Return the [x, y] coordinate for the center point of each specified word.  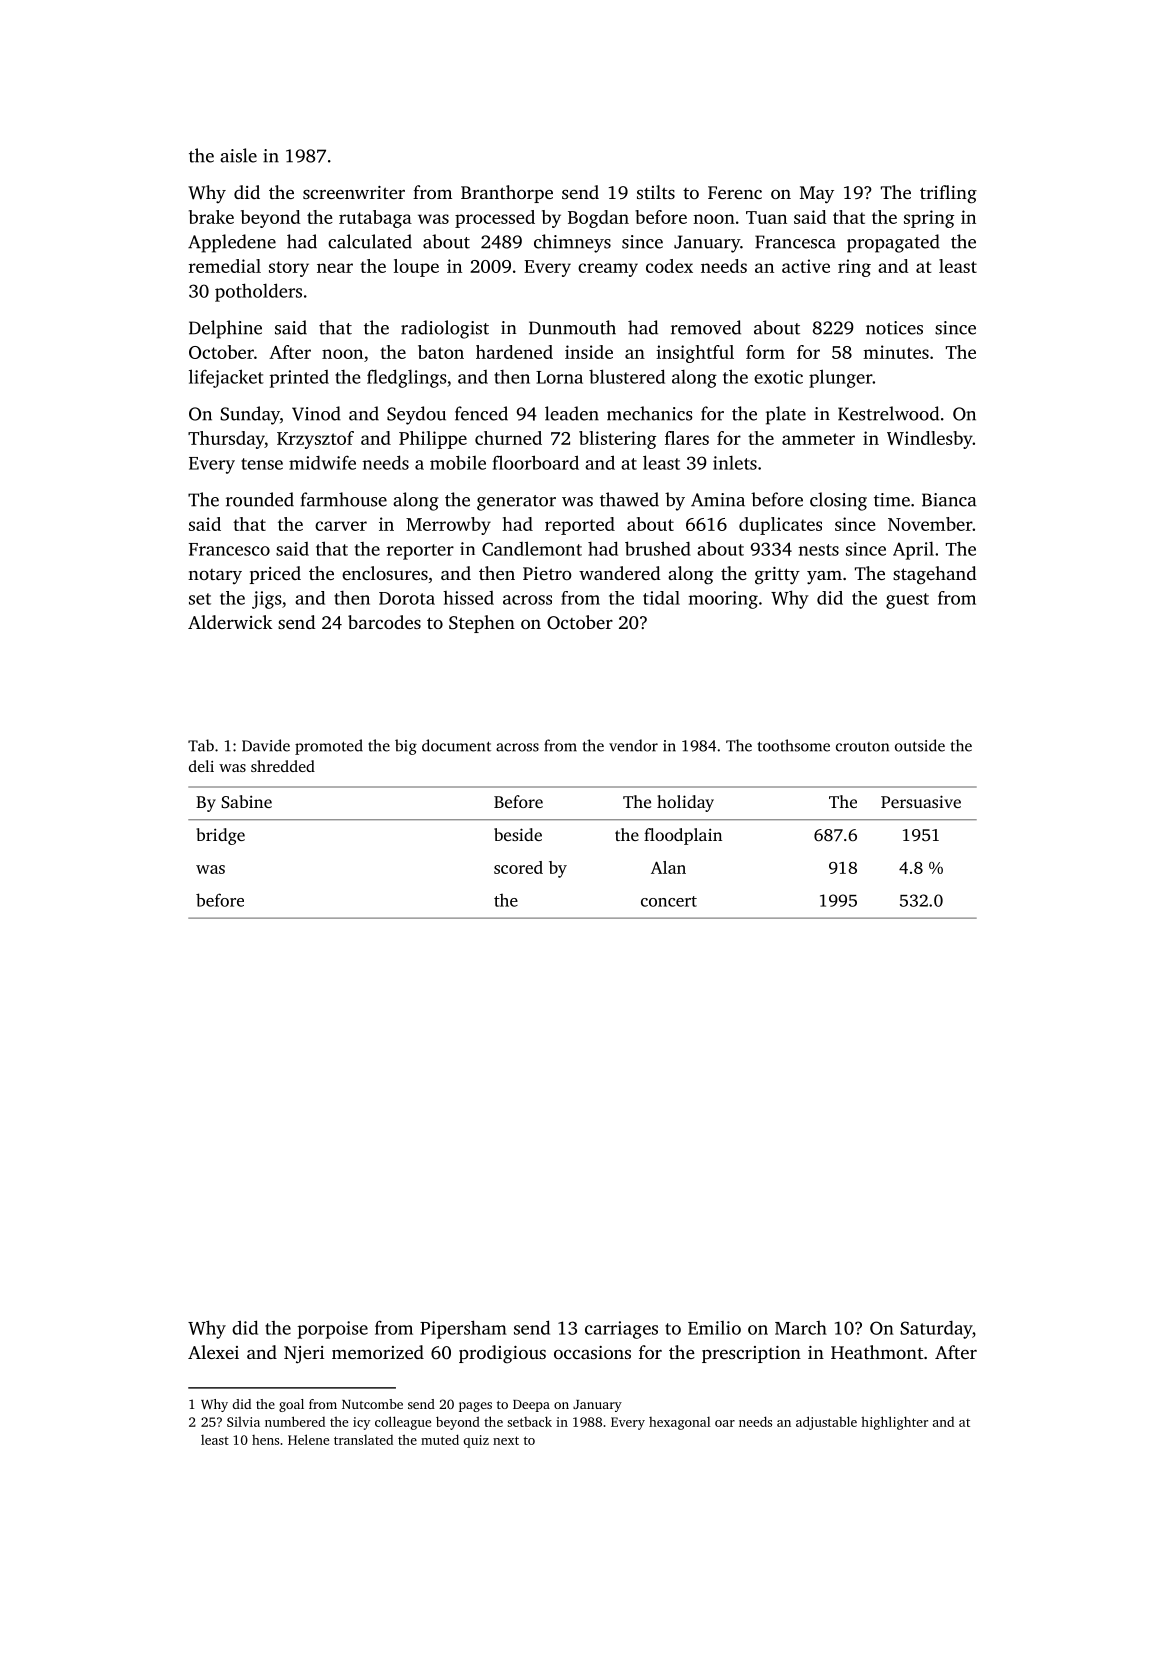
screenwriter [354, 192]
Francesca [795, 242]
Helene [308, 1439]
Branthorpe [507, 194]
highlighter [894, 1423]
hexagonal [679, 1423]
